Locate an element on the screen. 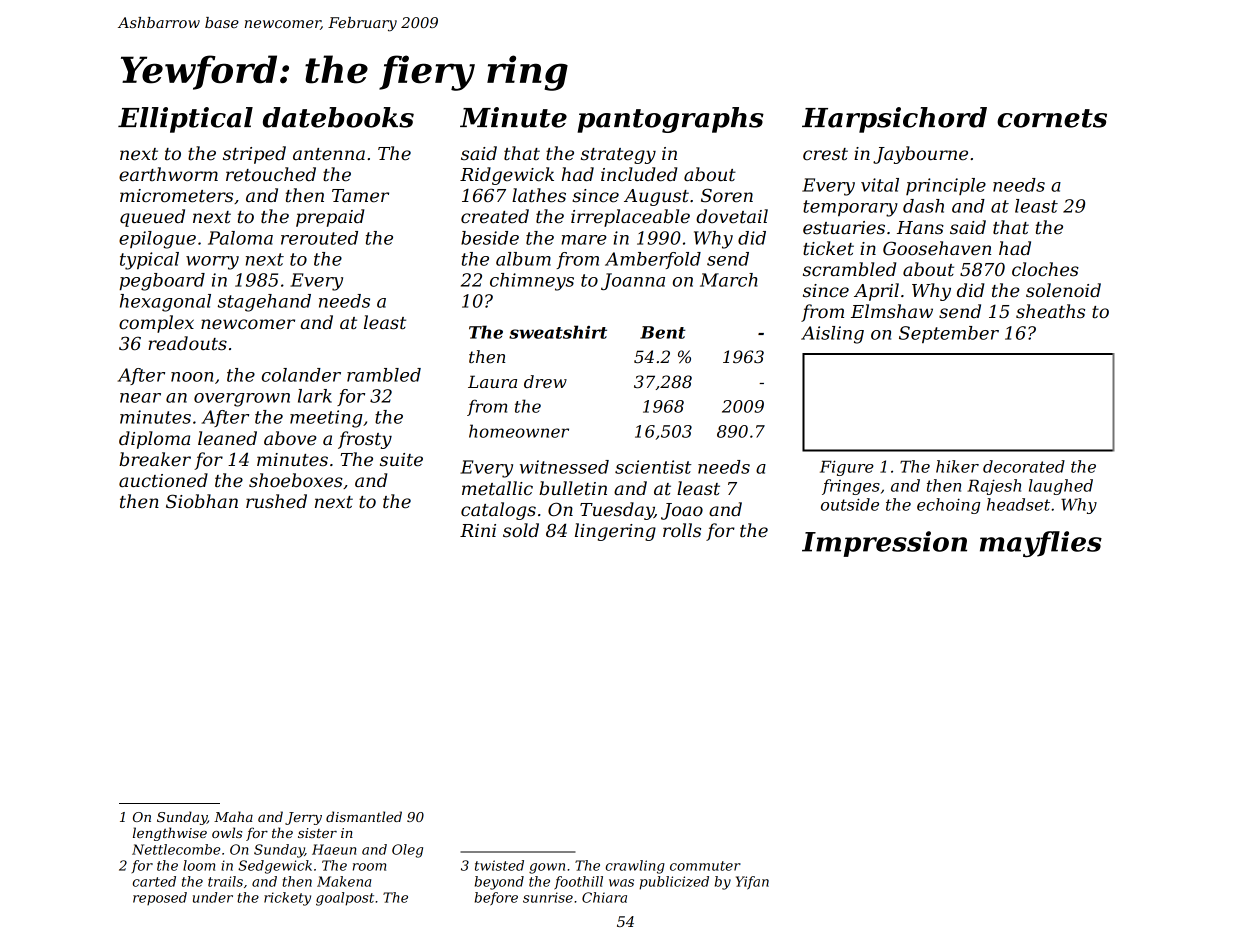 The width and height of the screenshot is (1233, 952). dismantled is located at coordinates (364, 816).
